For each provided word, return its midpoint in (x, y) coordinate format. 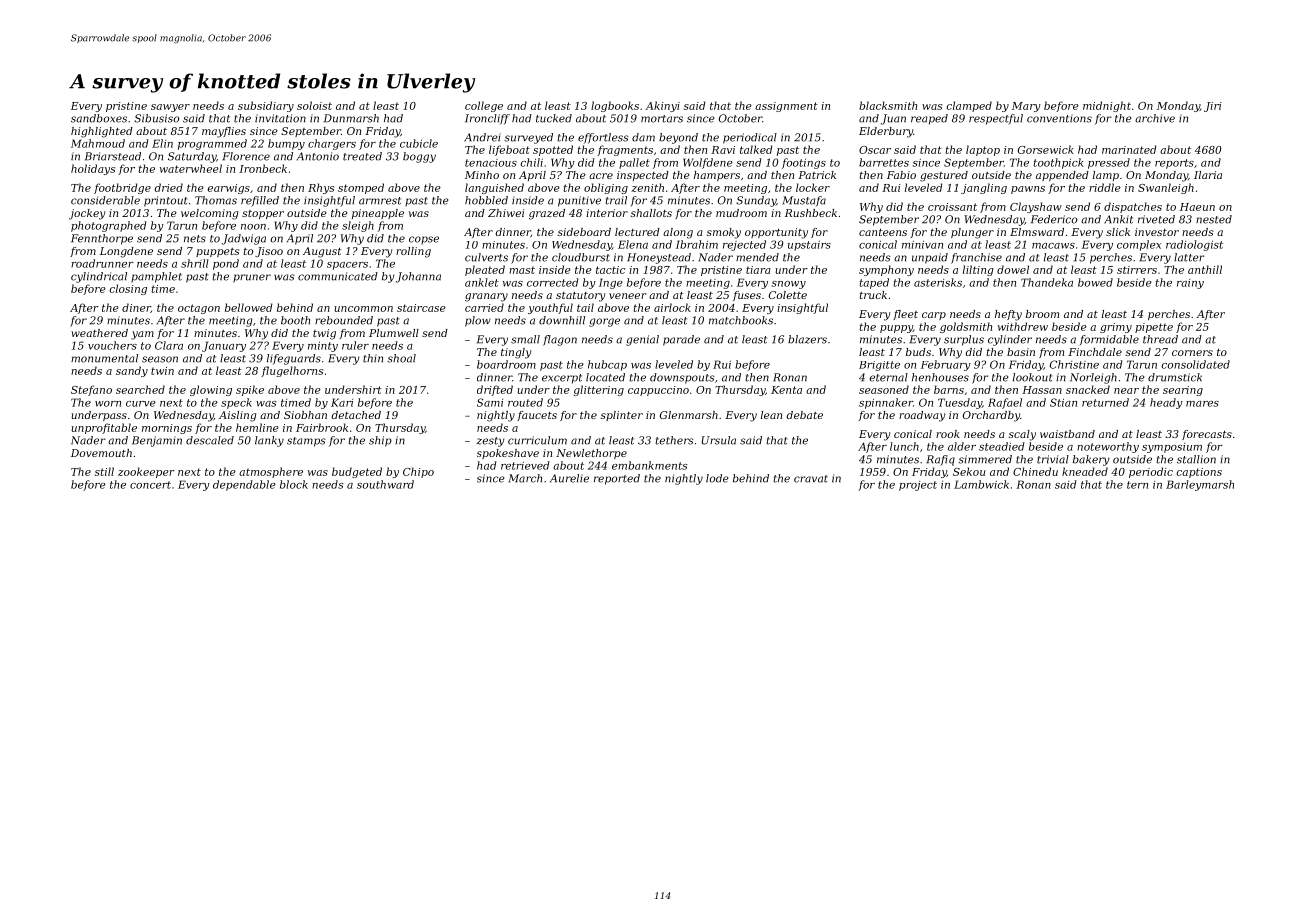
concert (150, 485)
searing (1183, 391)
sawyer (170, 108)
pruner (252, 278)
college (484, 106)
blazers (807, 339)
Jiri (1213, 107)
